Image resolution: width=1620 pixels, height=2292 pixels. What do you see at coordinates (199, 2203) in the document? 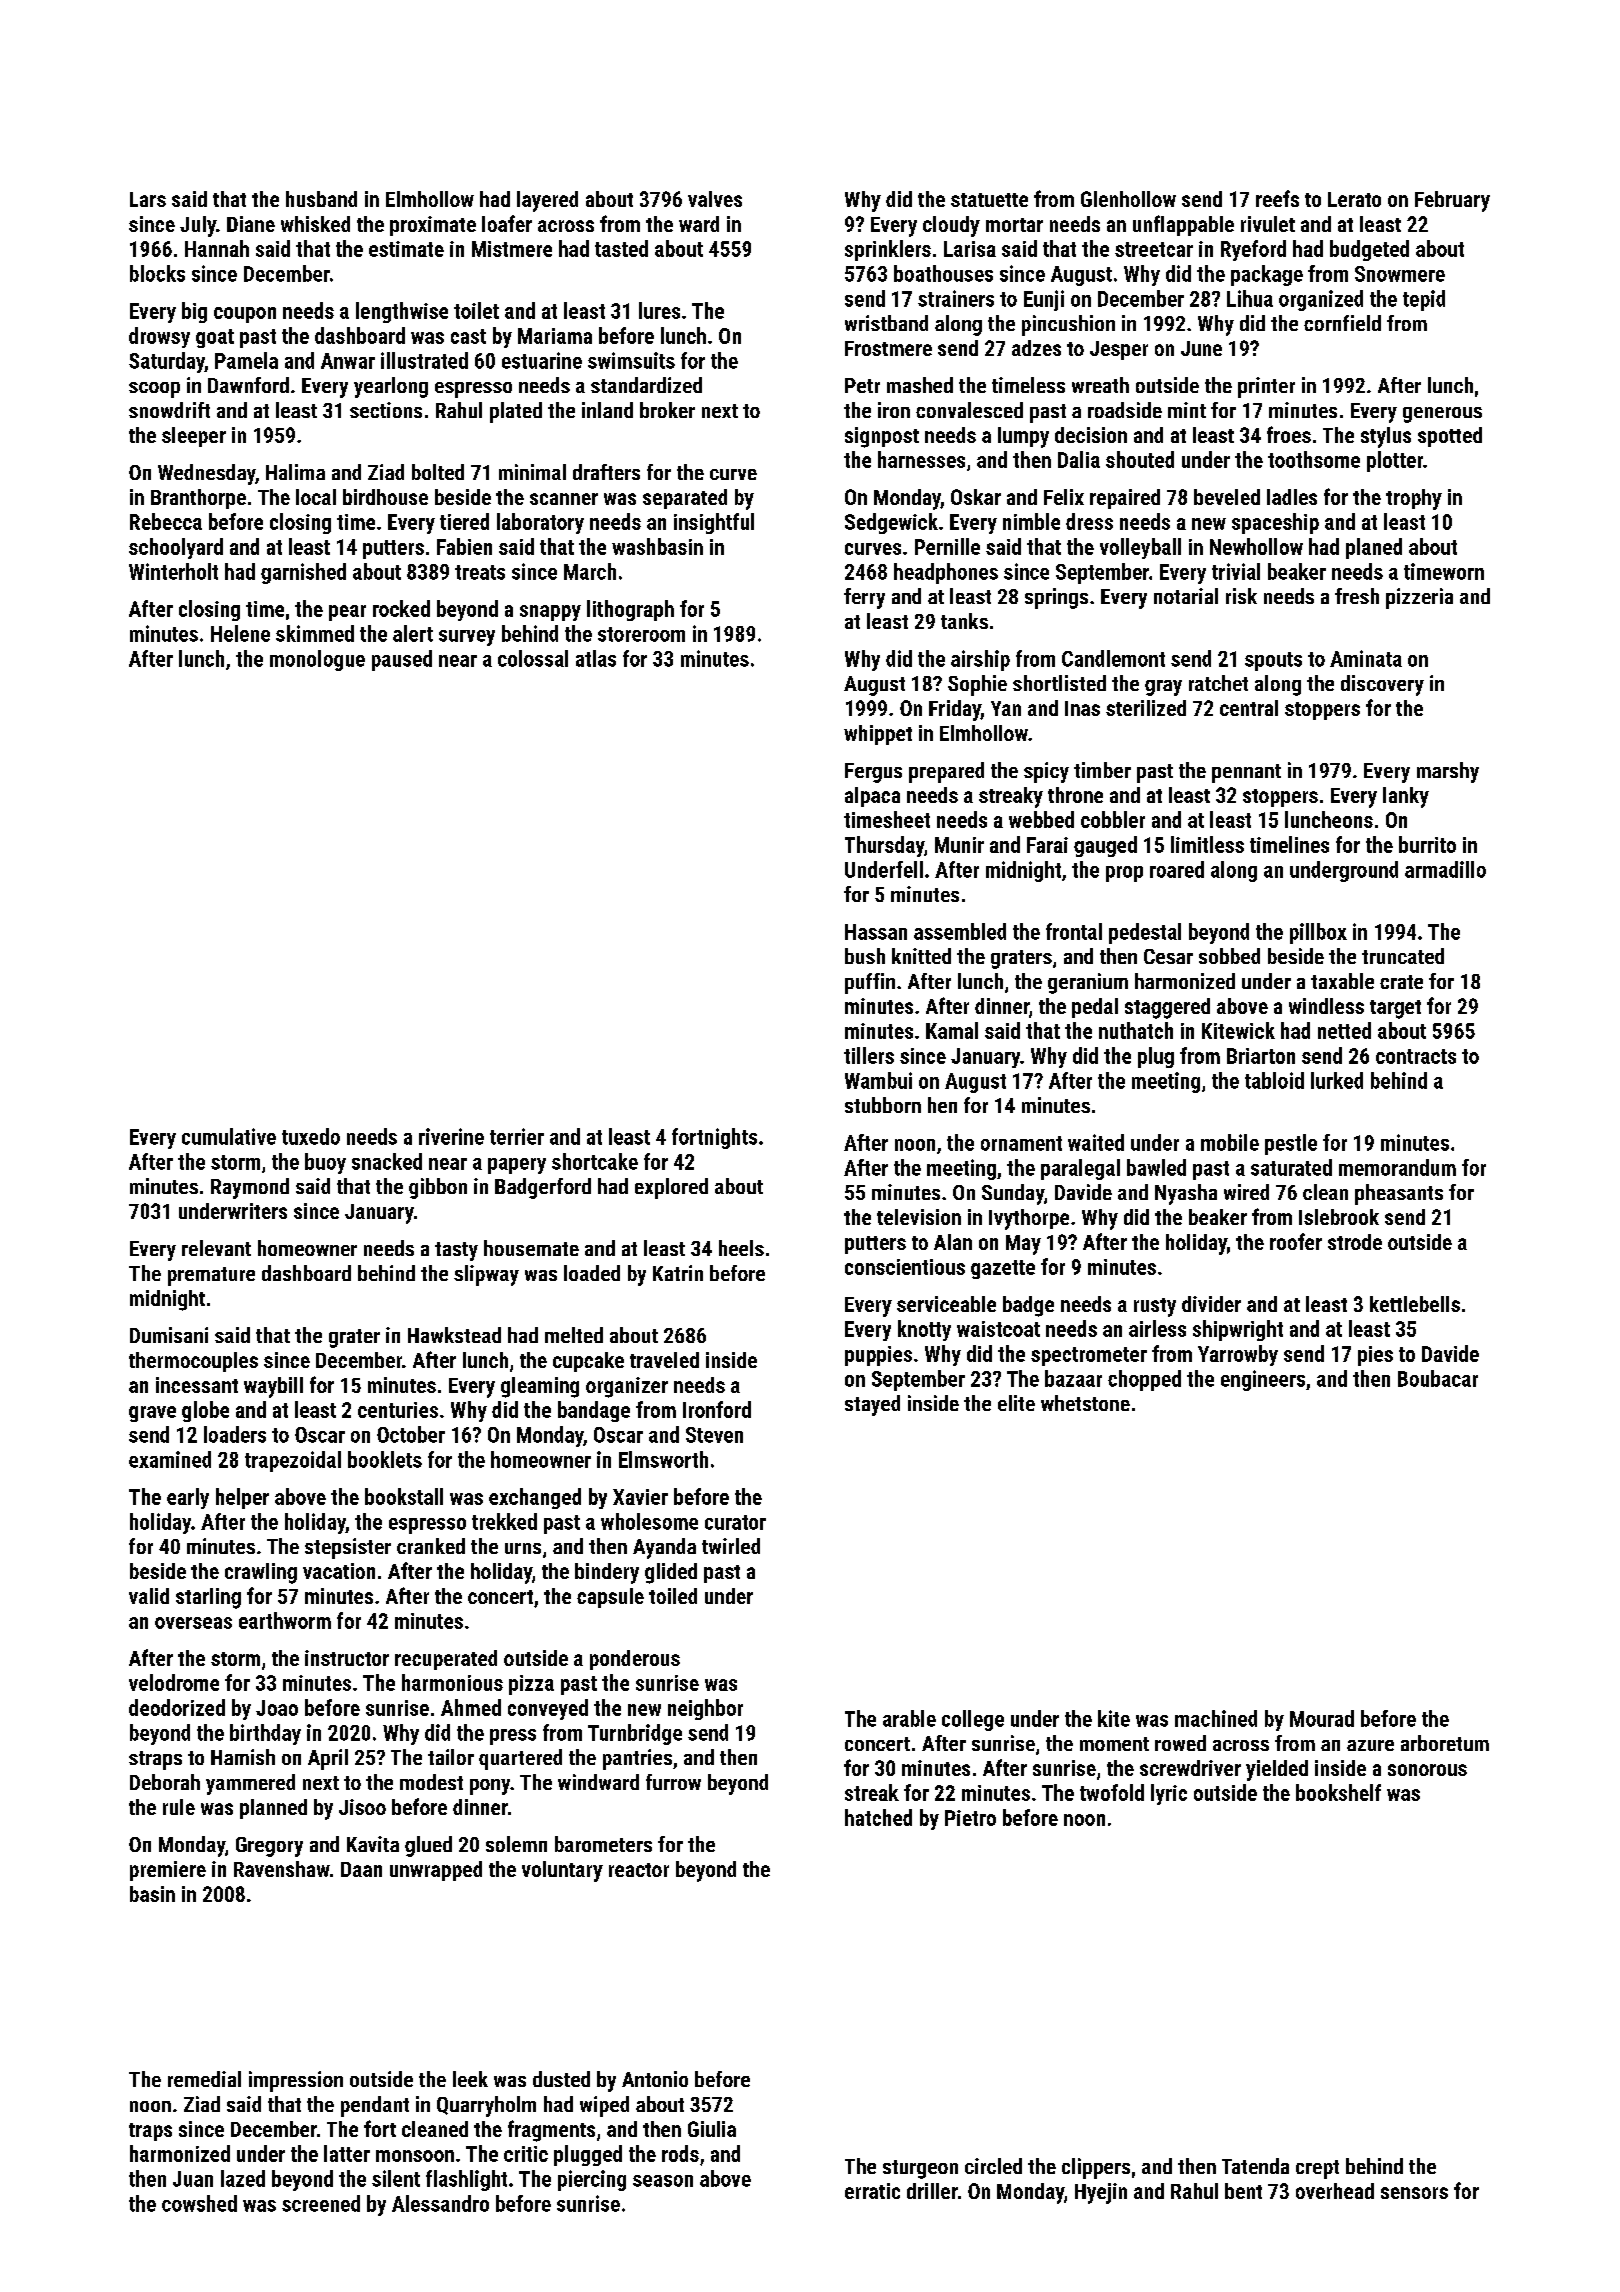
I see `cowshed` at bounding box center [199, 2203].
